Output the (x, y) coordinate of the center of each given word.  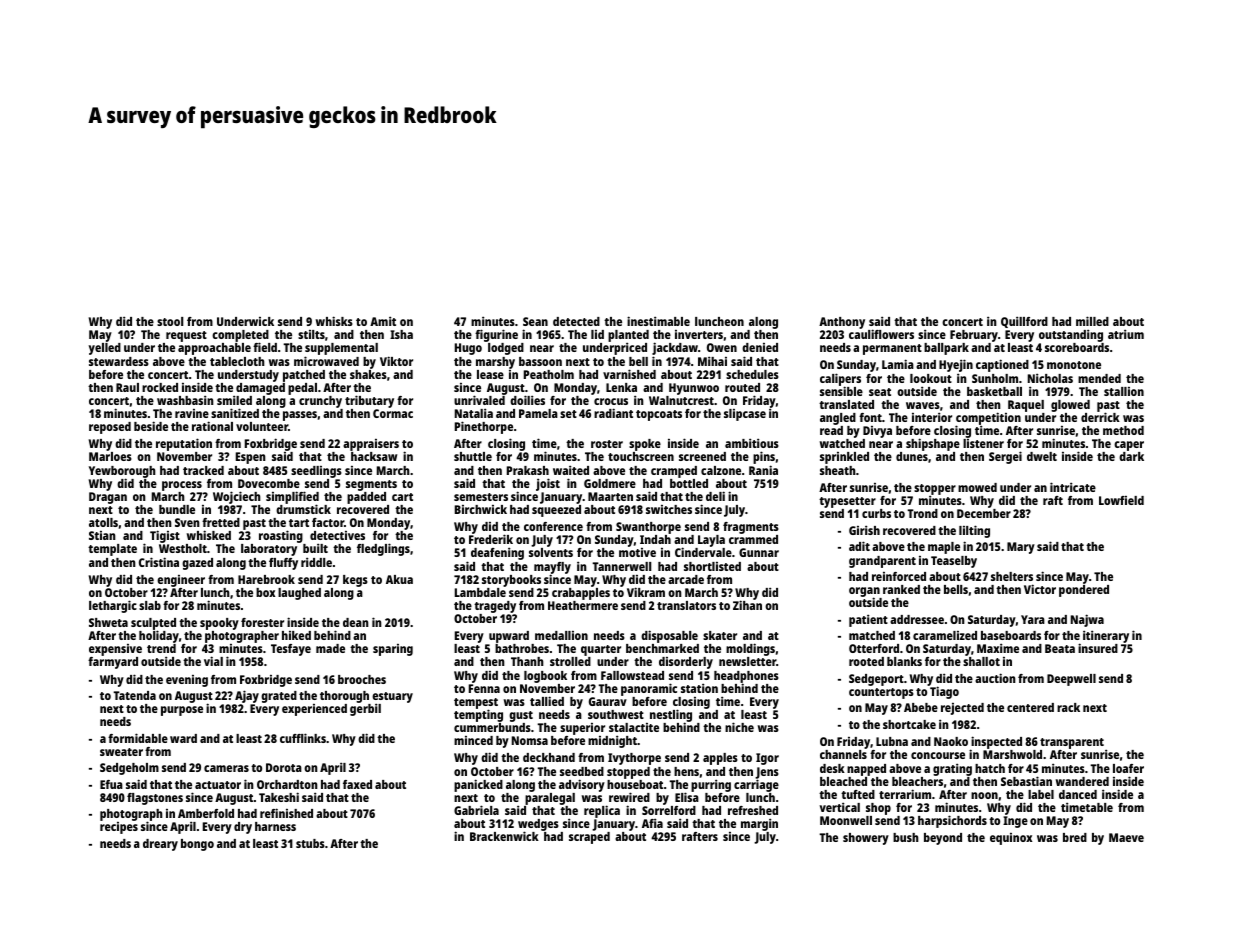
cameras (226, 768)
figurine (496, 335)
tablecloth (237, 361)
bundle (177, 509)
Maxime (998, 648)
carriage (756, 785)
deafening (497, 553)
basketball (994, 391)
